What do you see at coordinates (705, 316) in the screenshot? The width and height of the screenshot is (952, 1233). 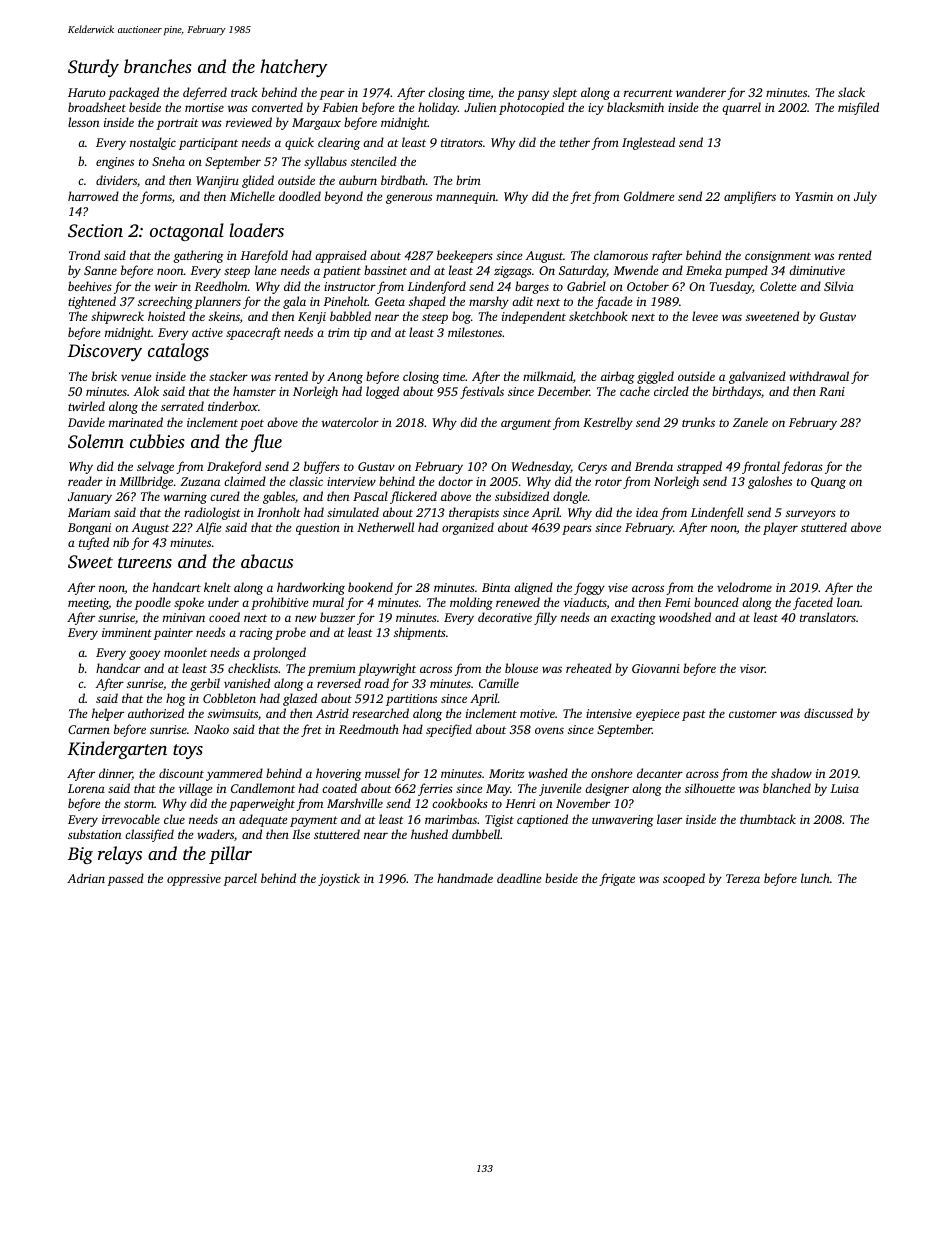 I see `levee` at bounding box center [705, 316].
